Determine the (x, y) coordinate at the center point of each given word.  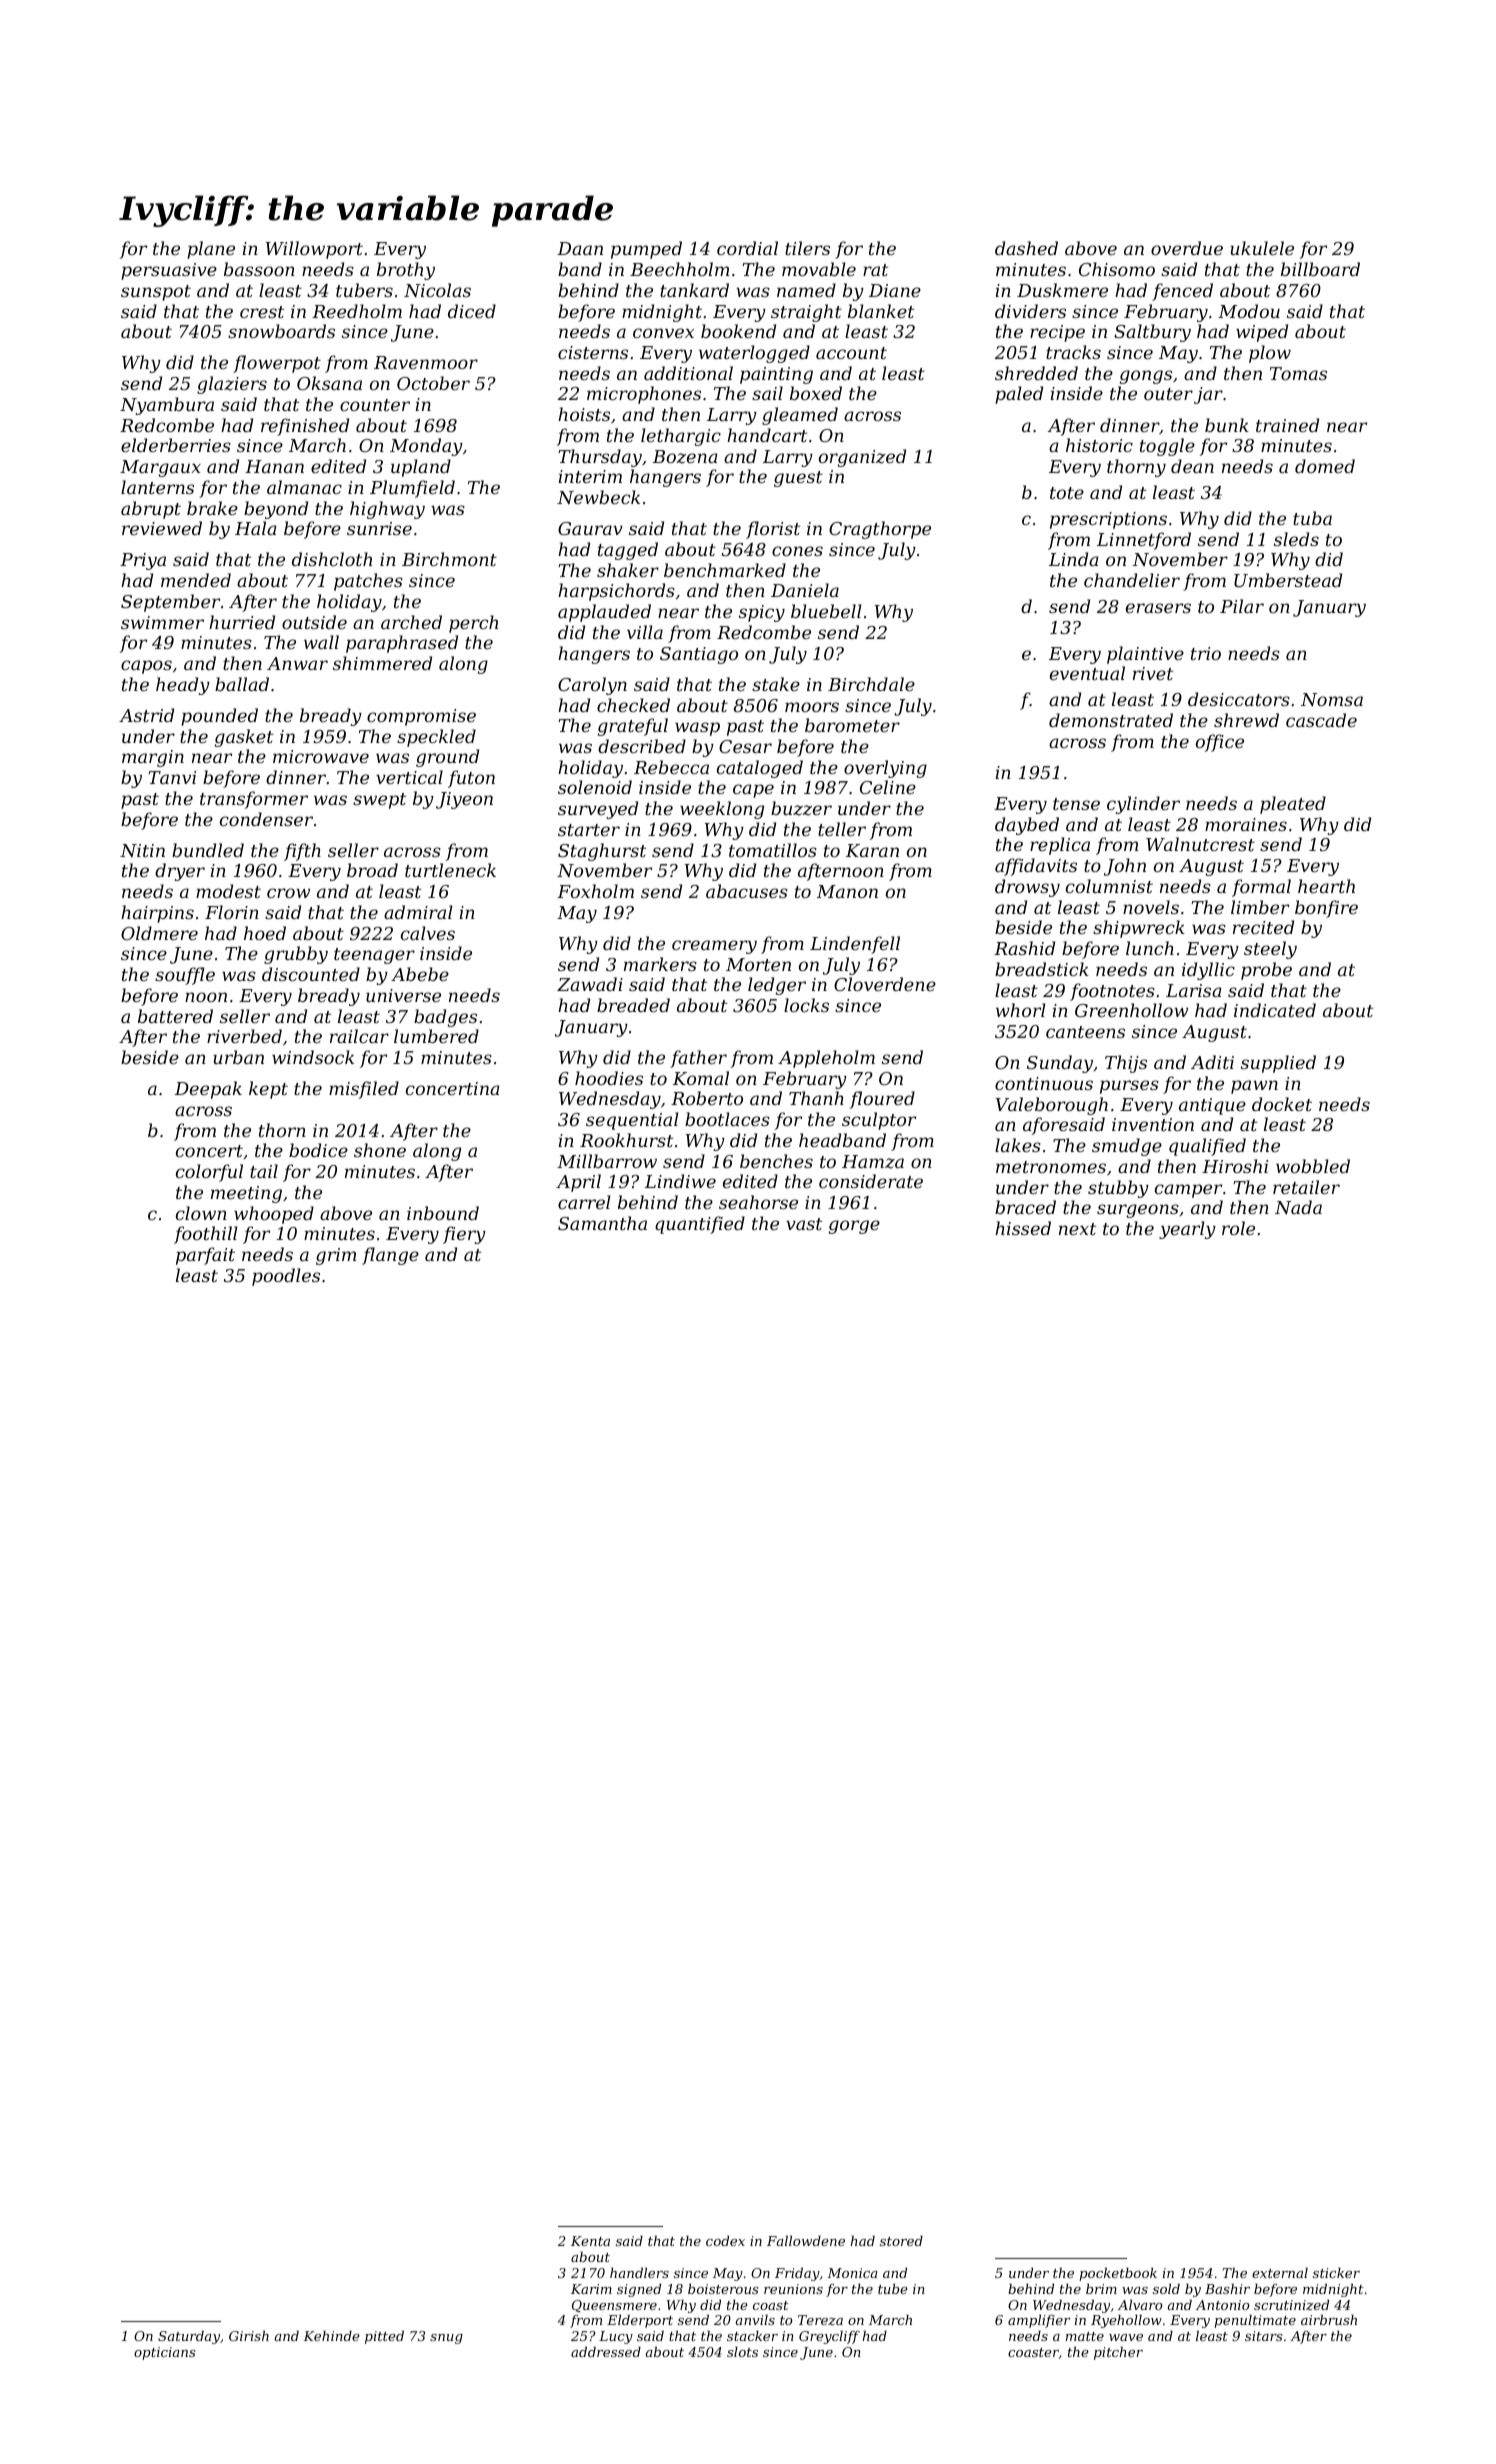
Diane (895, 290)
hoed (265, 933)
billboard (1320, 269)
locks (806, 1005)
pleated (1293, 805)
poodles (286, 1277)
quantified (700, 1225)
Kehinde (331, 2336)
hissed (1023, 1228)
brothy (406, 271)
